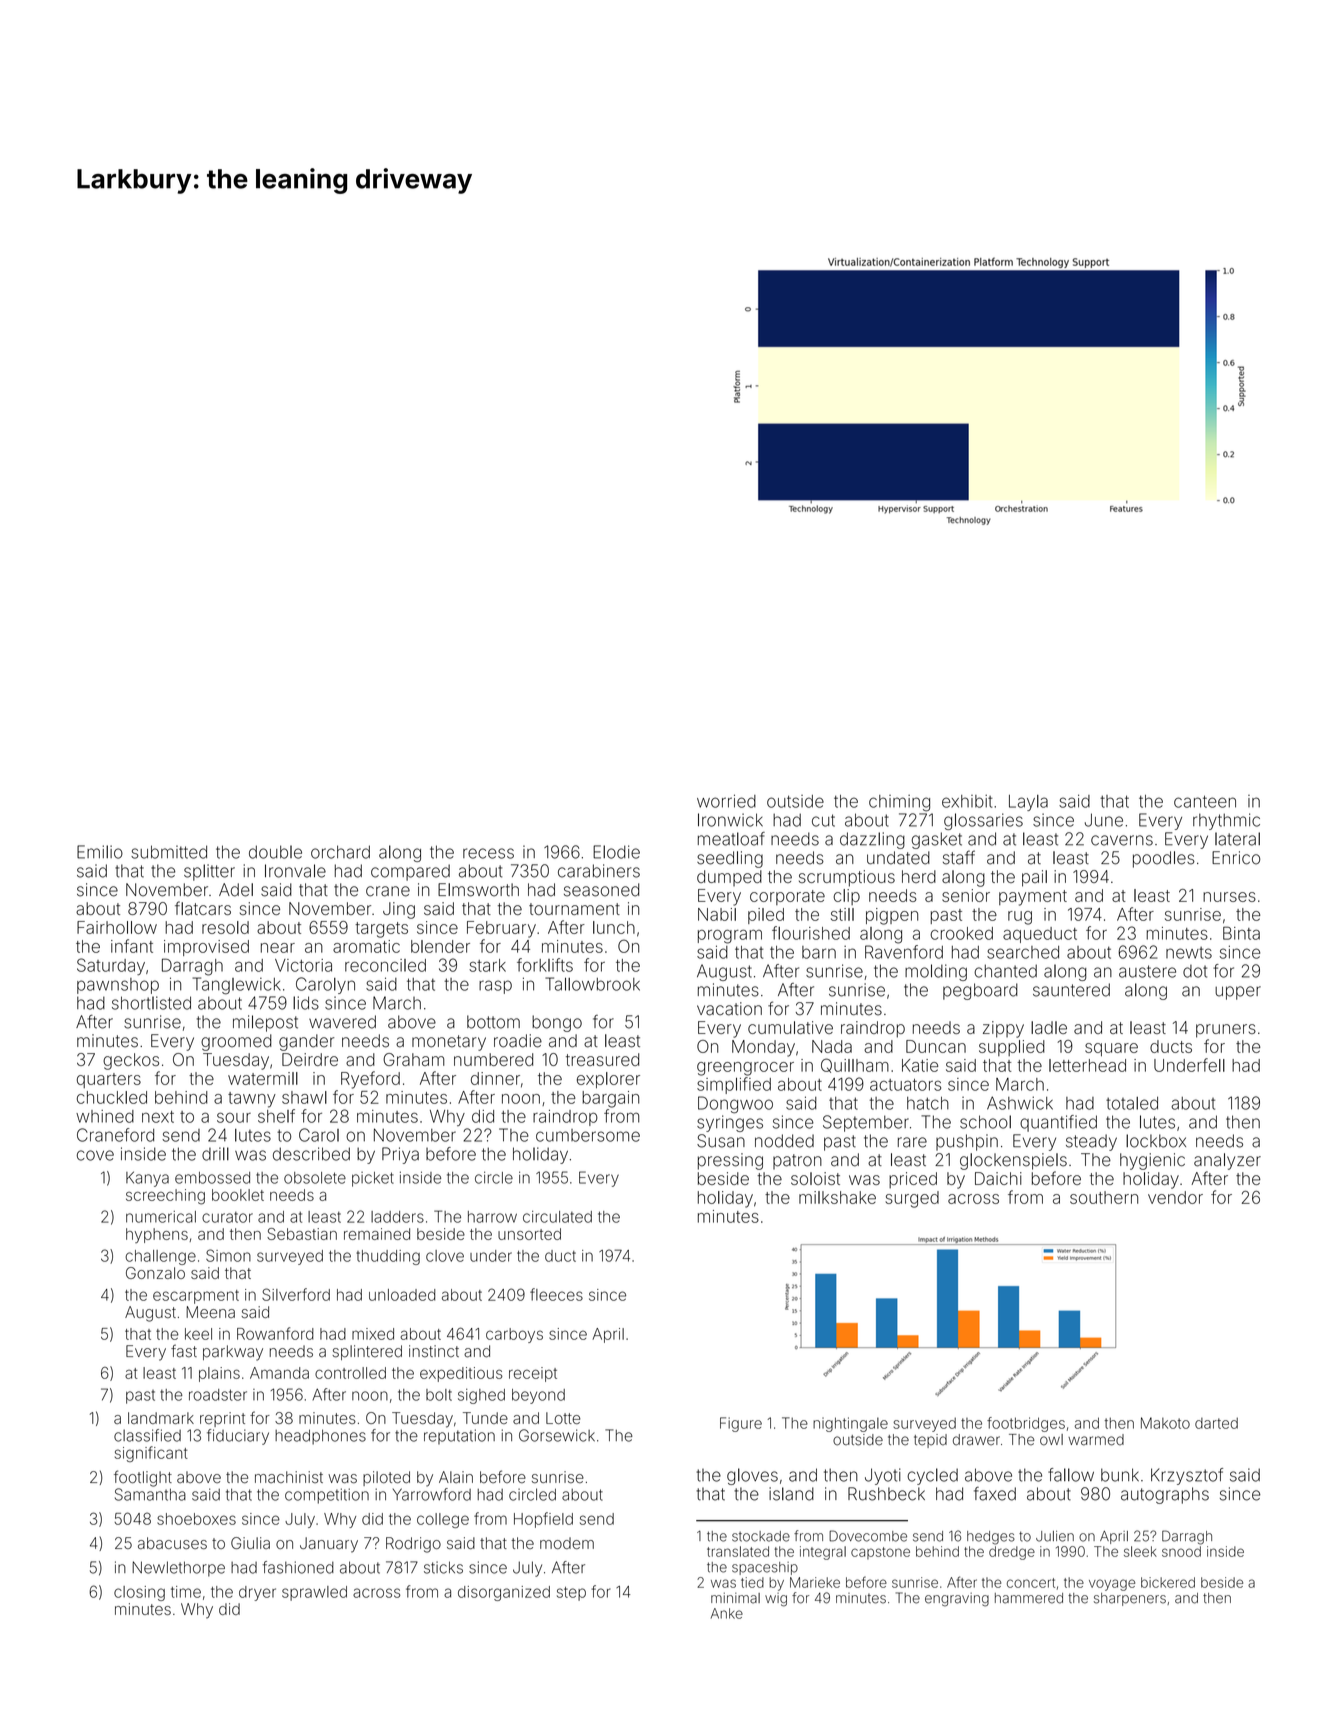 The width and height of the screenshot is (1337, 1730). What do you see at coordinates (236, 986) in the screenshot?
I see `Tanglewick` at bounding box center [236, 986].
